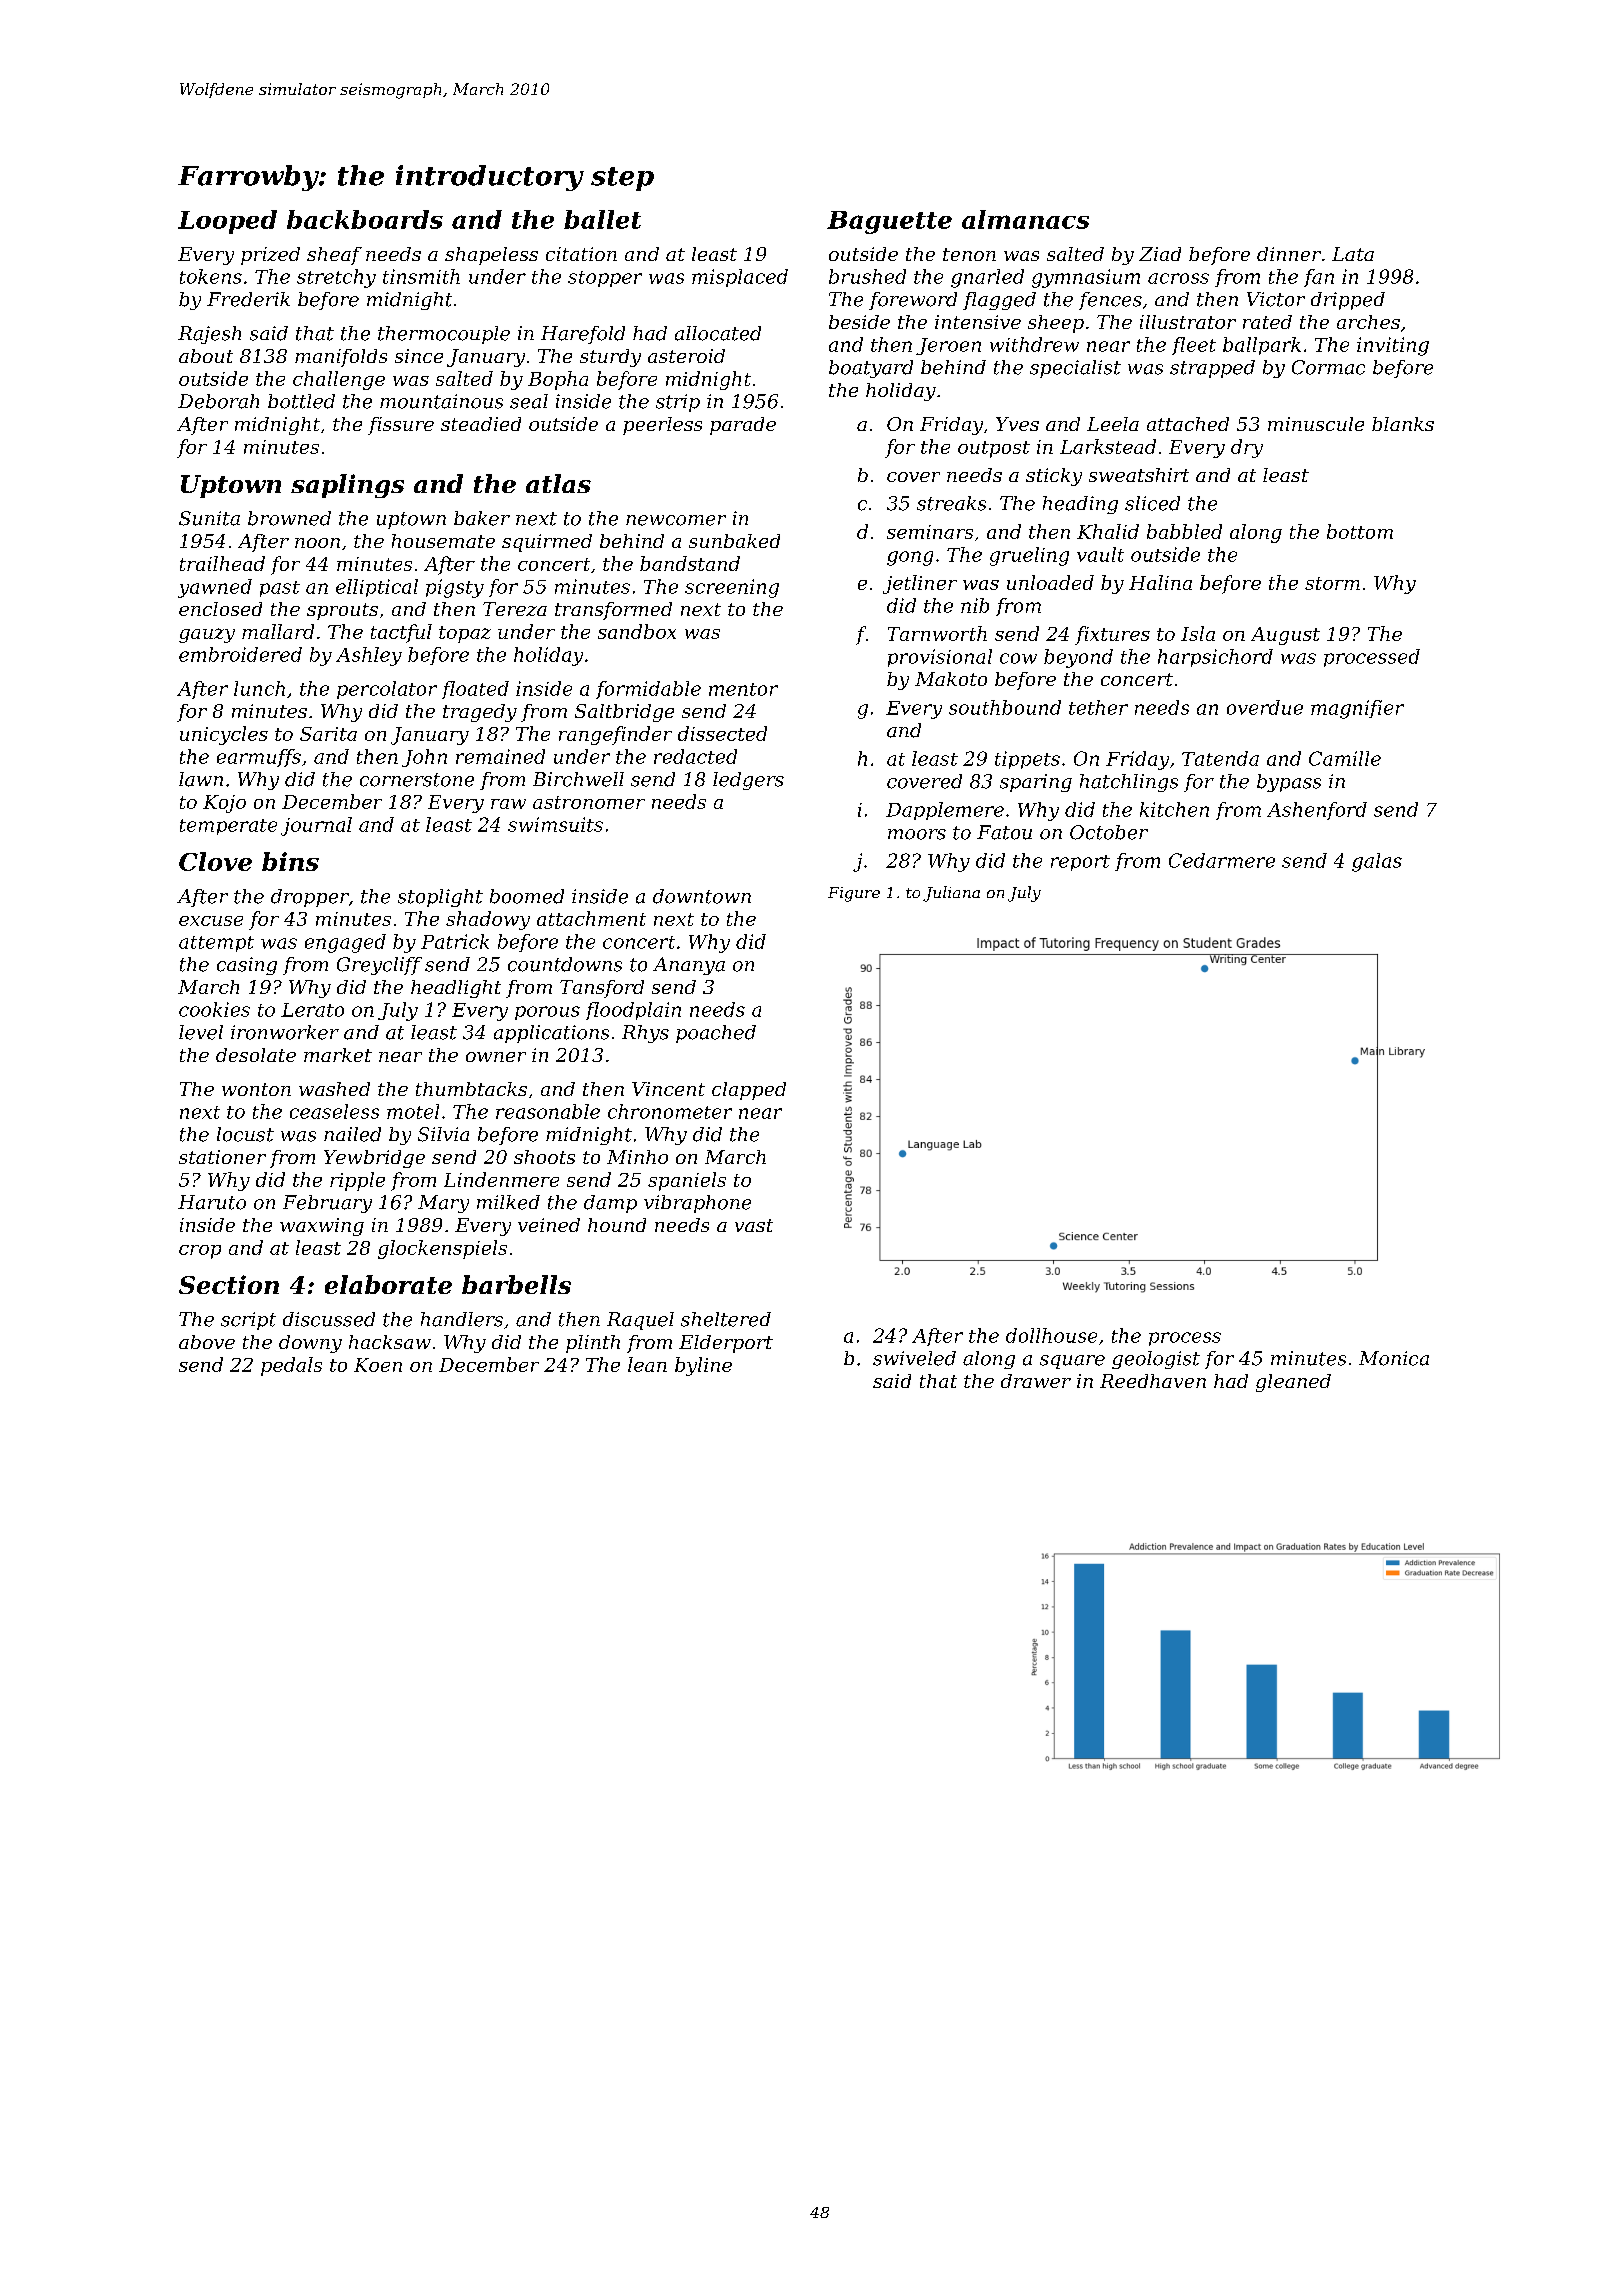  Describe the element at coordinates (1220, 758) in the screenshot. I see `Tatenda` at that location.
